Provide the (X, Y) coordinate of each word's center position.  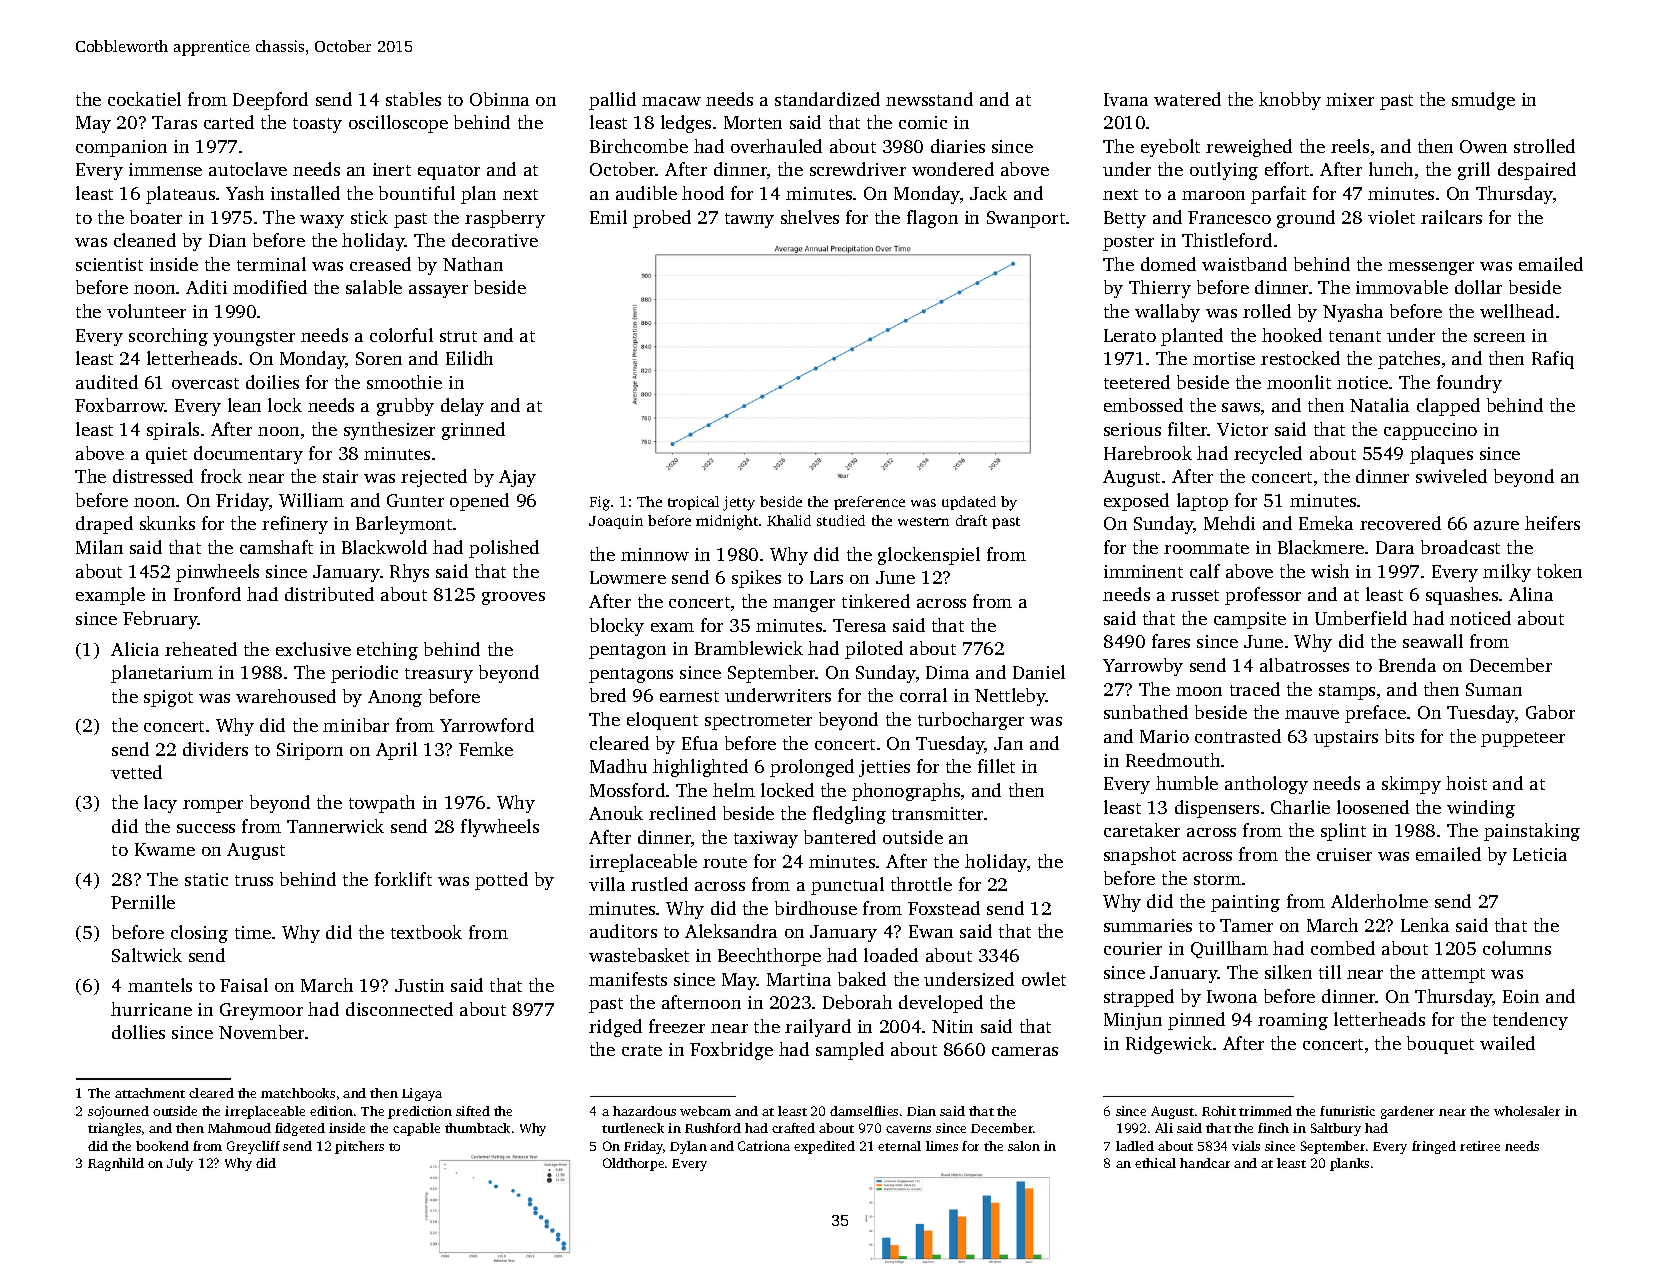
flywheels (500, 828)
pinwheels (217, 573)
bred (608, 695)
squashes (1462, 596)
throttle (921, 884)
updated (969, 503)
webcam (705, 1111)
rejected (434, 478)
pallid (612, 101)
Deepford (270, 101)
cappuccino (1430, 431)
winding (1481, 809)
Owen (1483, 146)
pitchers (359, 1147)
